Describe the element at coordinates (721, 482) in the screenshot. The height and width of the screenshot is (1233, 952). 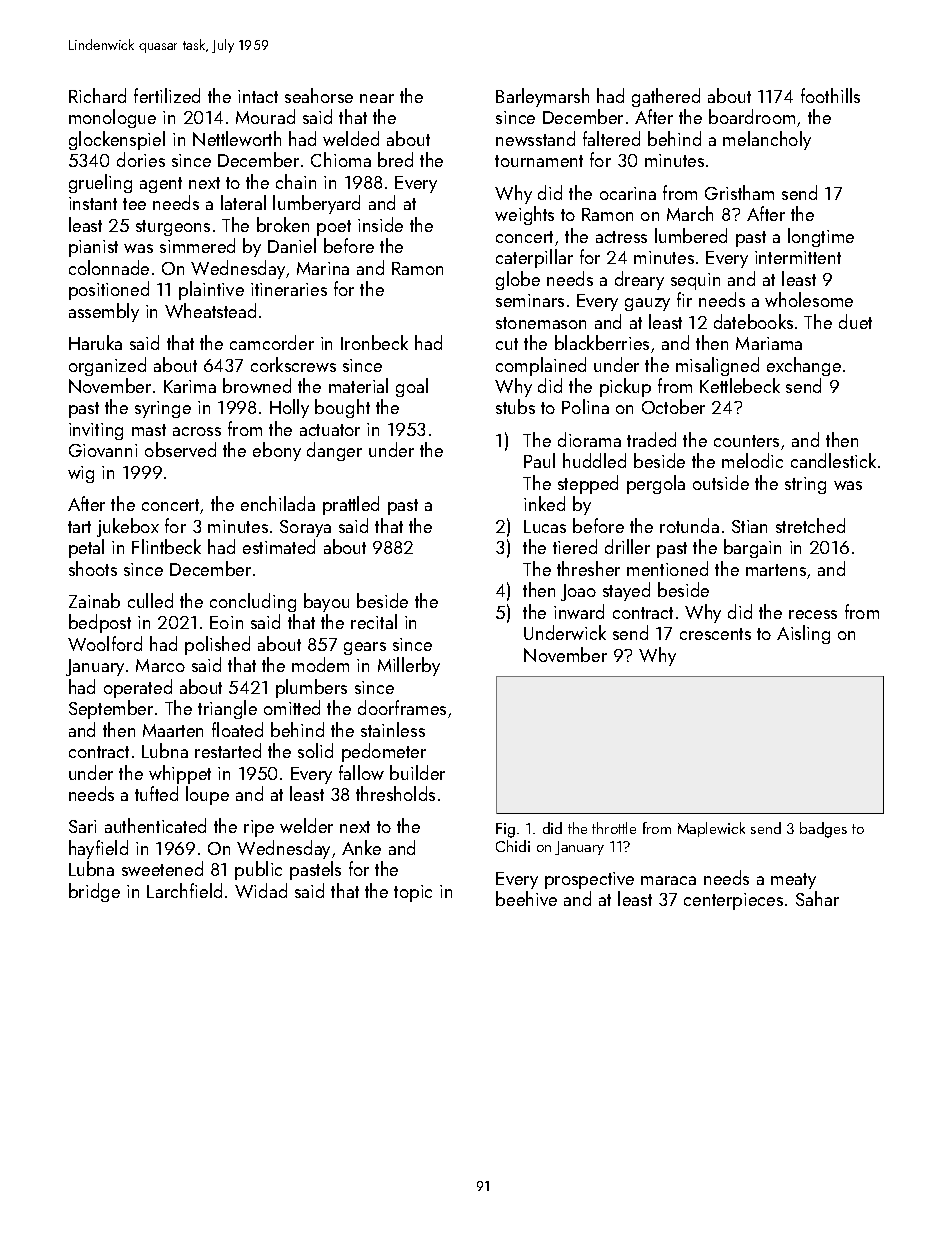
I see `outside` at that location.
